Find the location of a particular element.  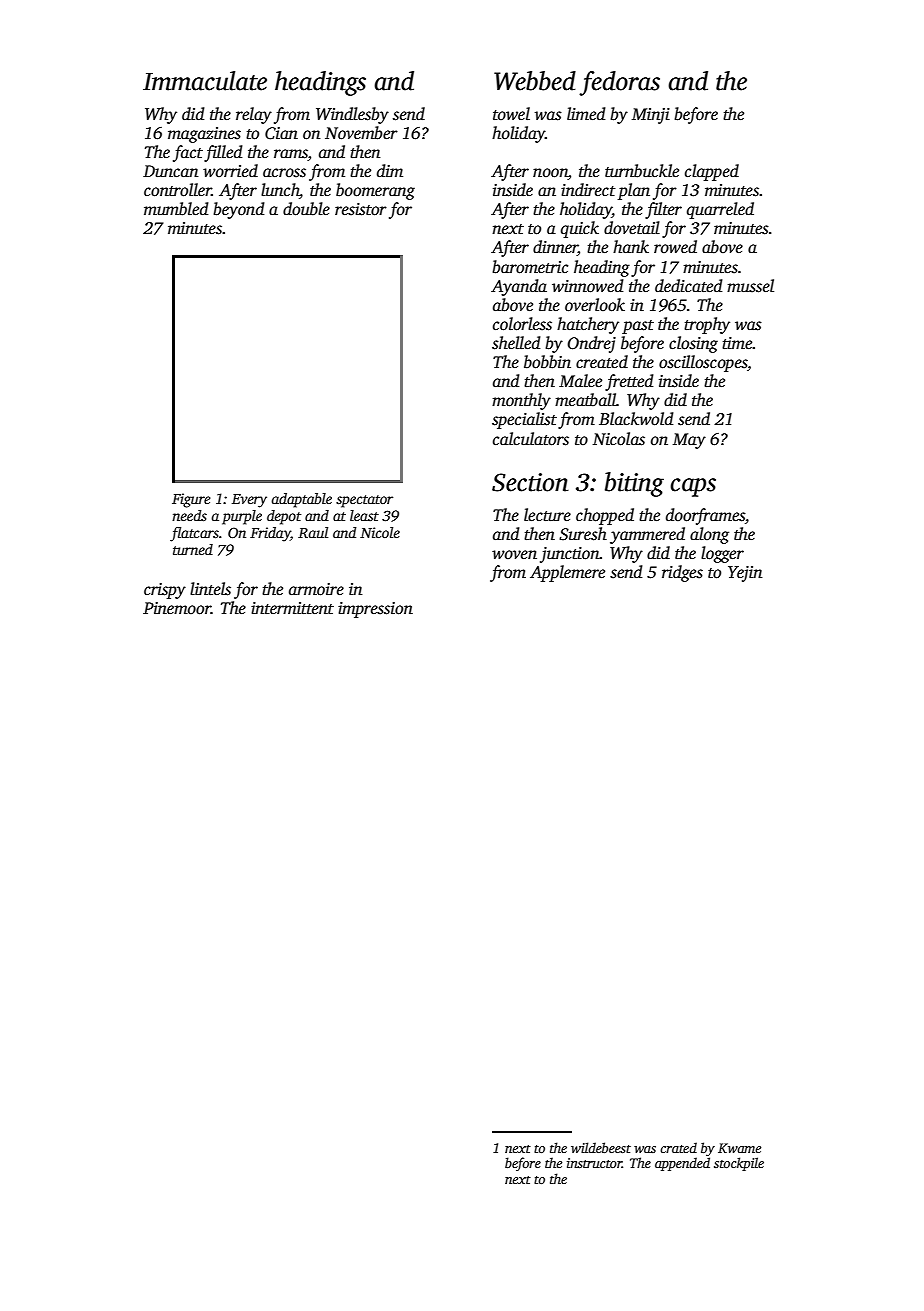

turned is located at coordinates (193, 549).
